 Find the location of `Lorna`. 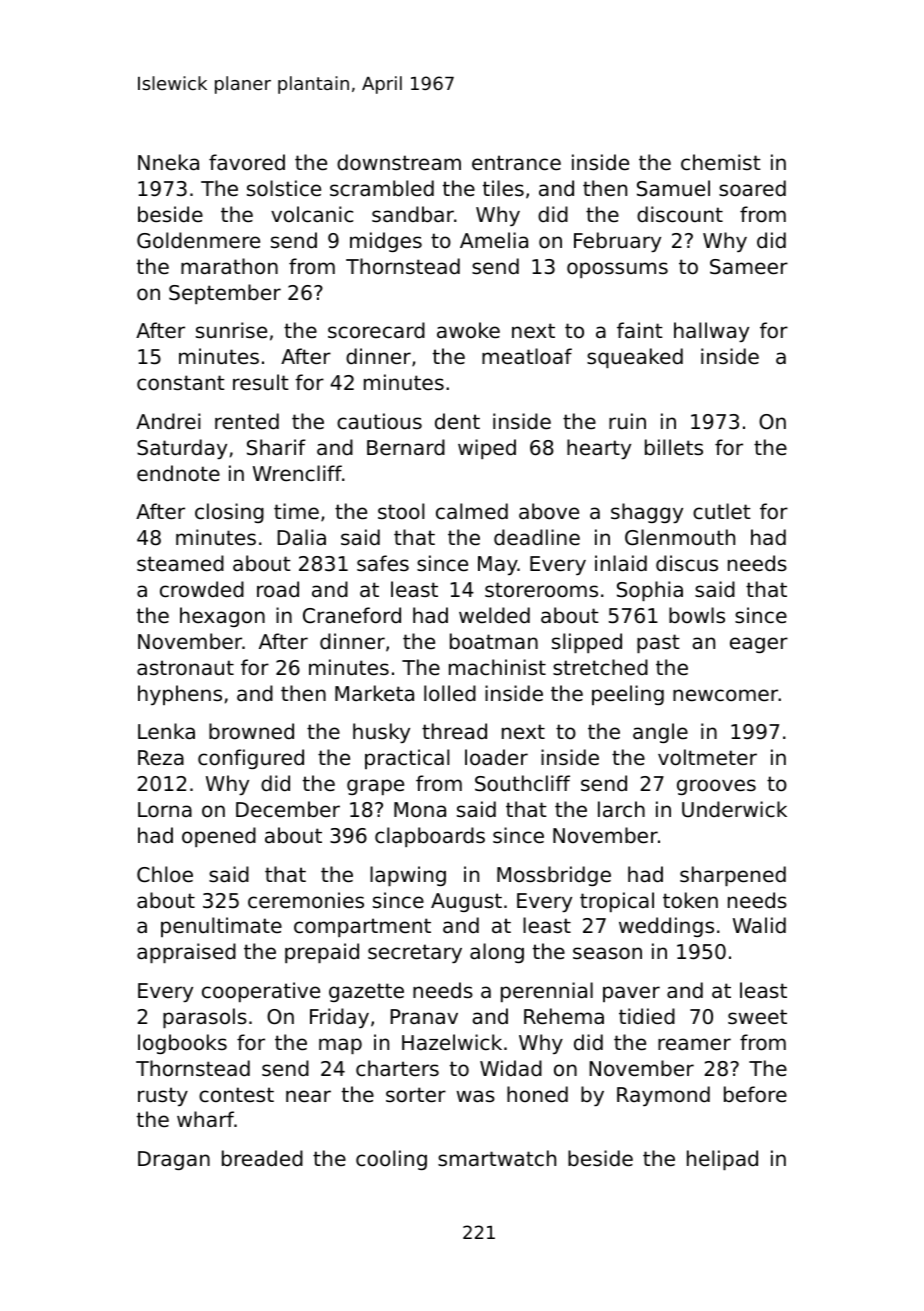

Lorna is located at coordinates (165, 810).
